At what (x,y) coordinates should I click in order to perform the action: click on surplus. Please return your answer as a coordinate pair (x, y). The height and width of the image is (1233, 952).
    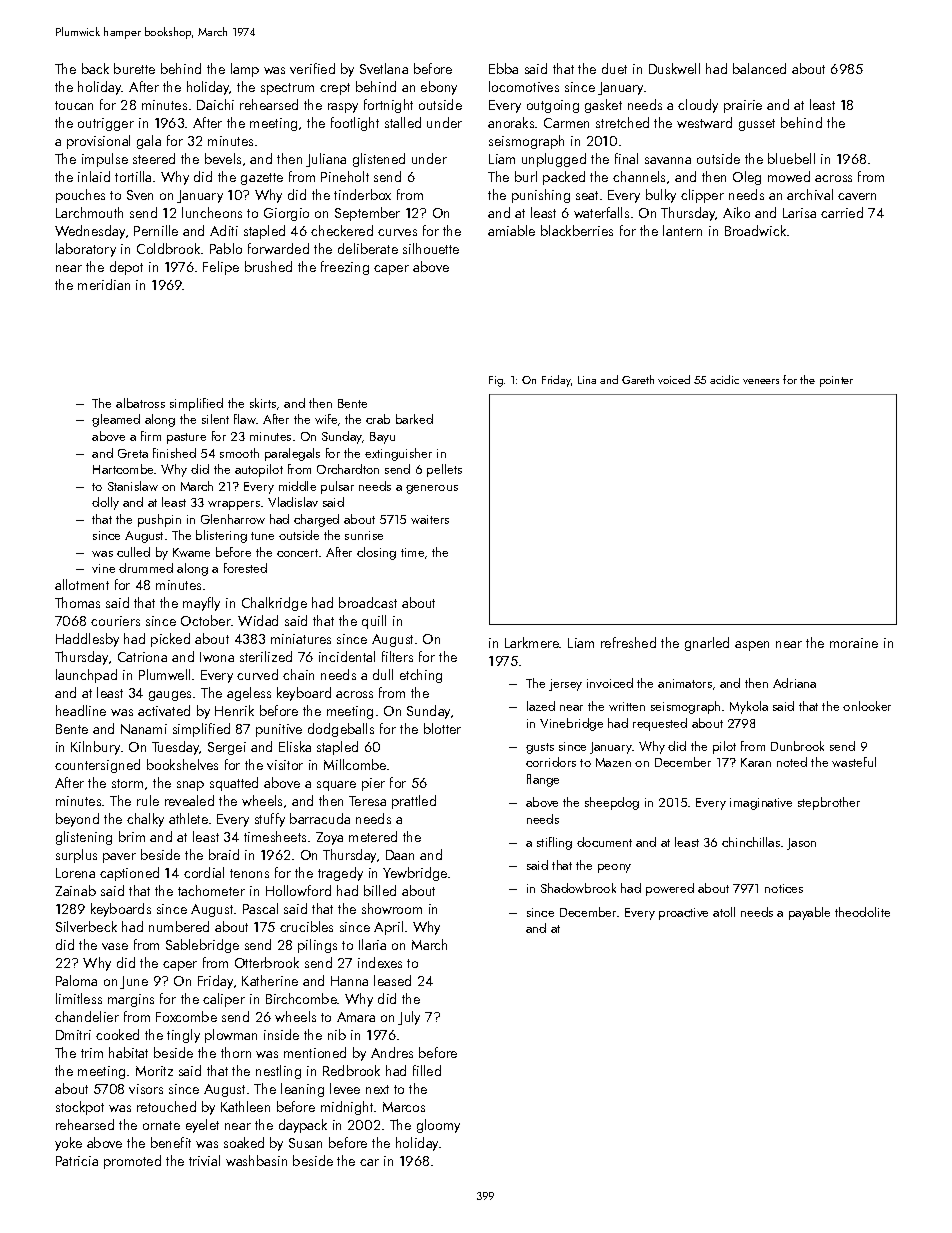
    Looking at the image, I should click on (76, 856).
